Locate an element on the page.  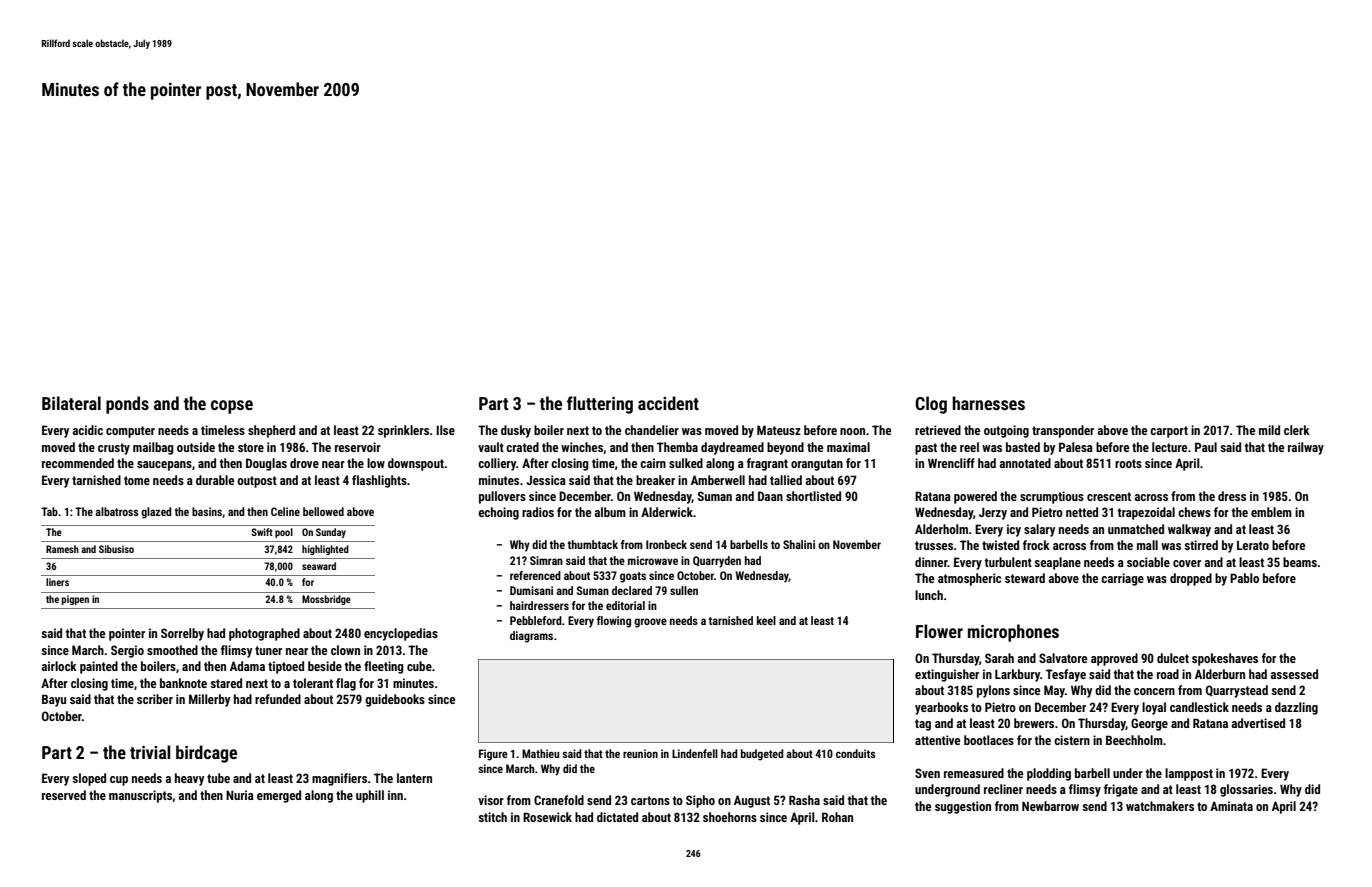
smoothed is located at coordinates (172, 650).
